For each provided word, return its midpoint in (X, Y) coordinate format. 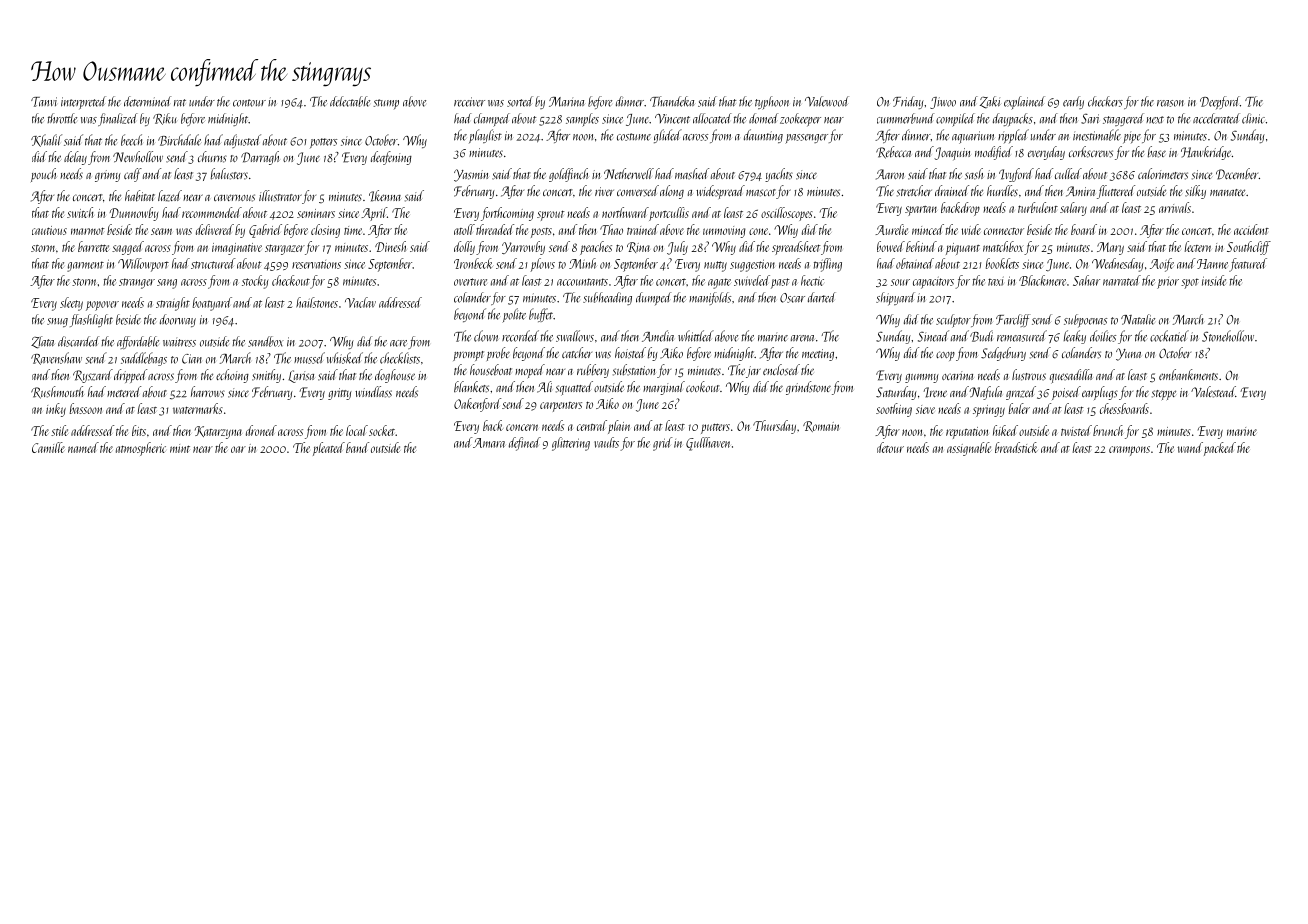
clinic (1253, 118)
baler (1019, 408)
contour (249, 103)
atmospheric (141, 449)
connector (1004, 231)
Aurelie (891, 229)
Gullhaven (708, 444)
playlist (485, 136)
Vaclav (360, 302)
